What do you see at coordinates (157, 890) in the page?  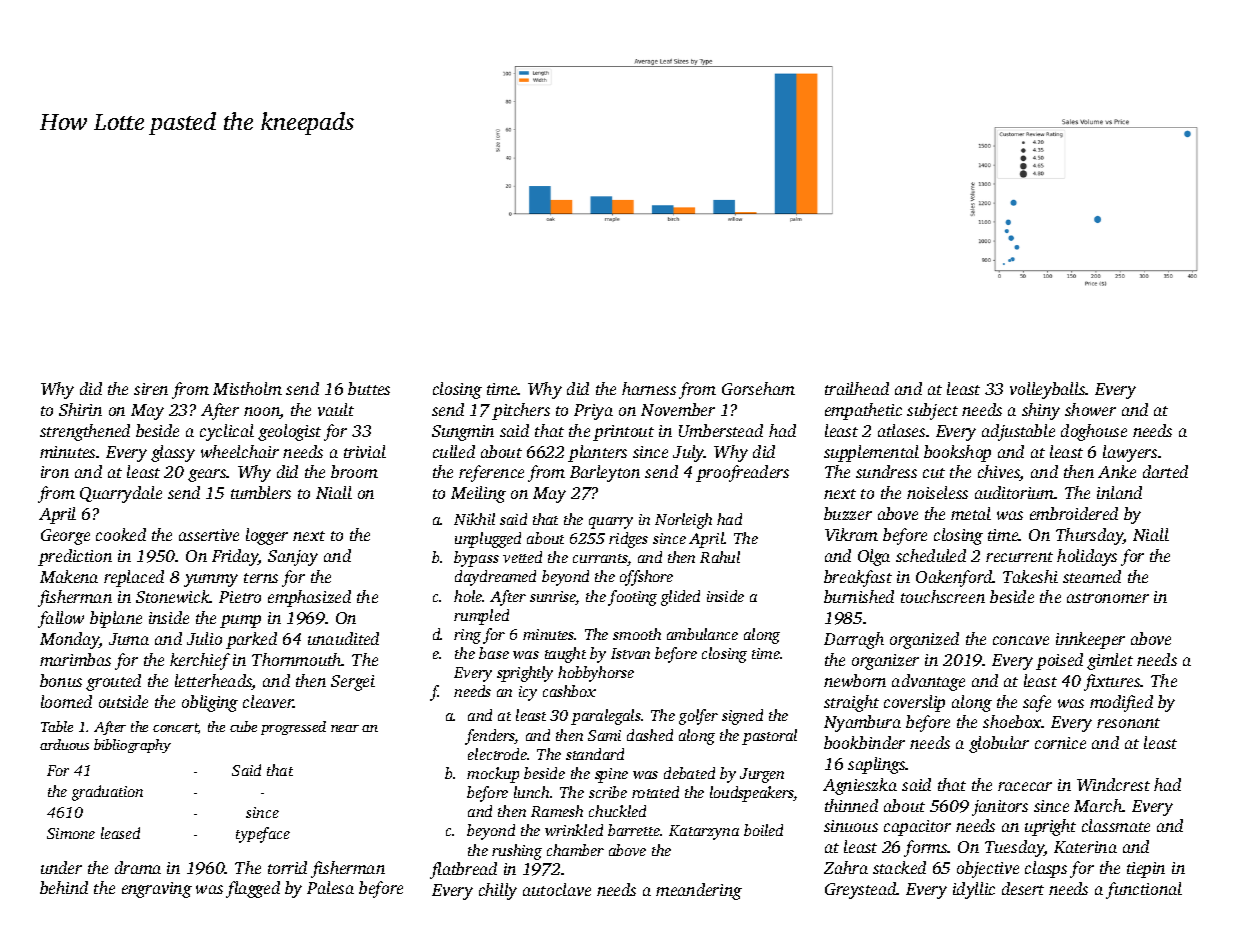 I see `engraving` at bounding box center [157, 890].
